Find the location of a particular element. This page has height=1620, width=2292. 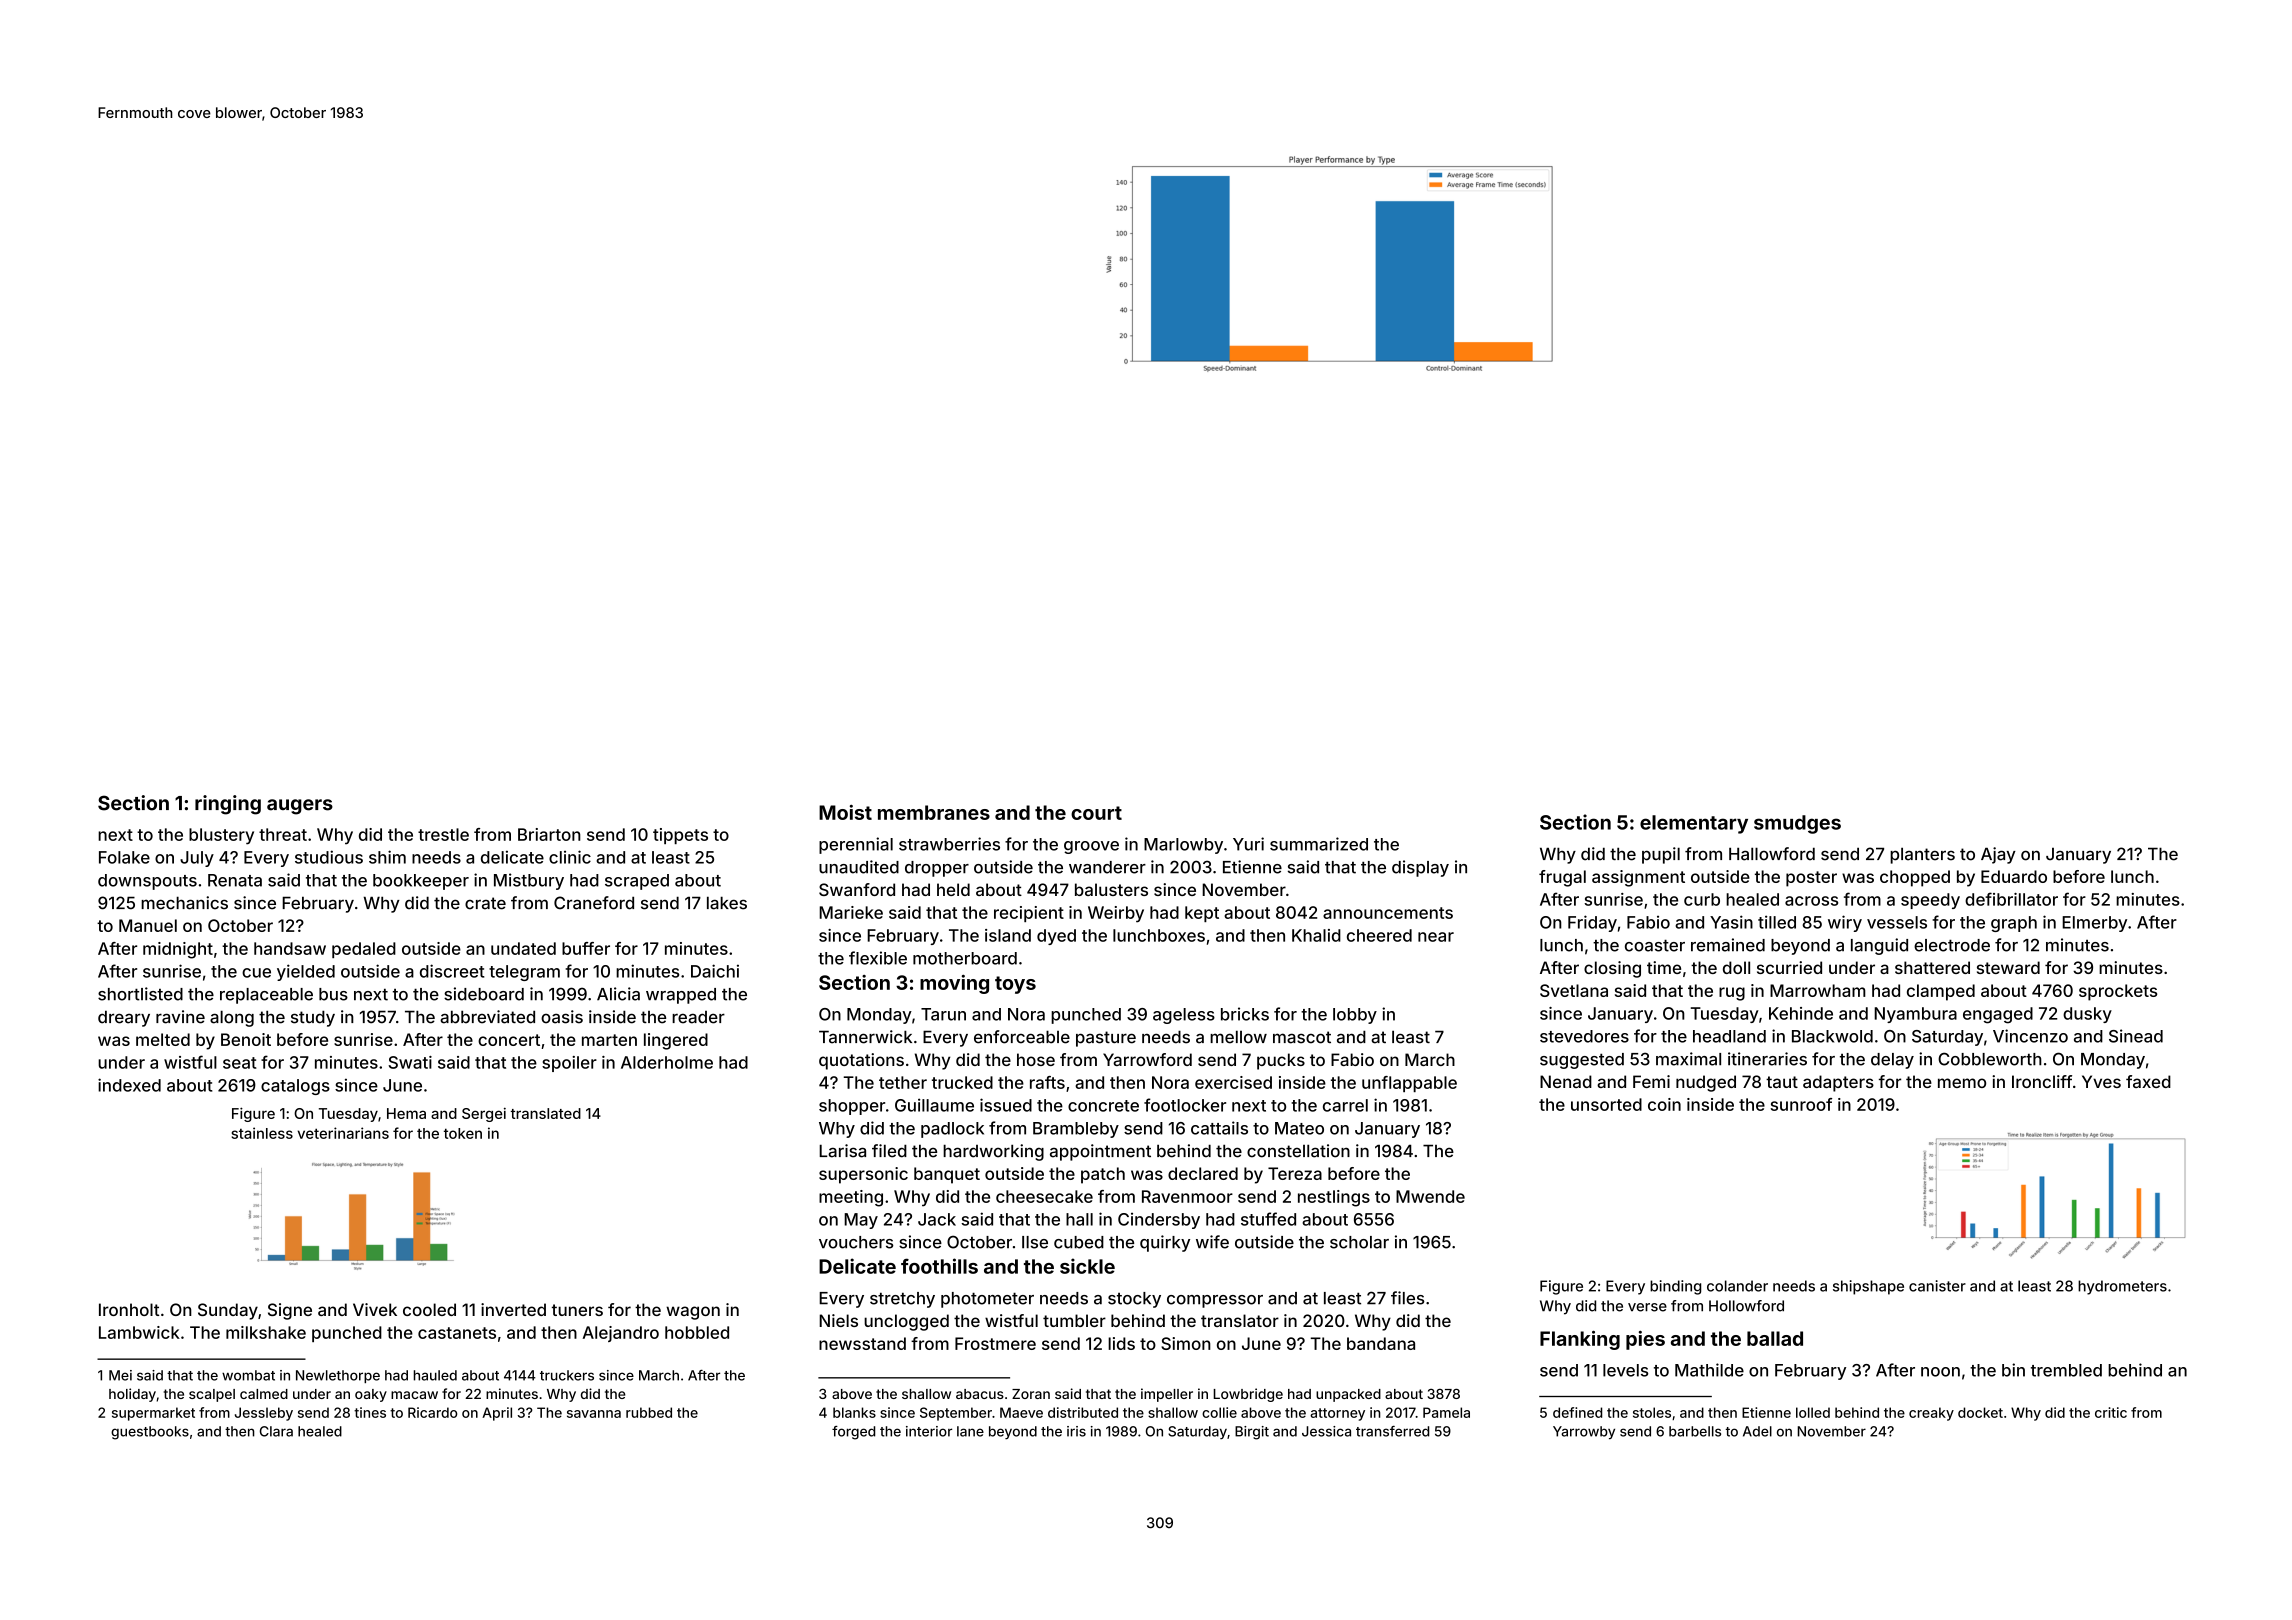

Birgit is located at coordinates (1252, 1433).
